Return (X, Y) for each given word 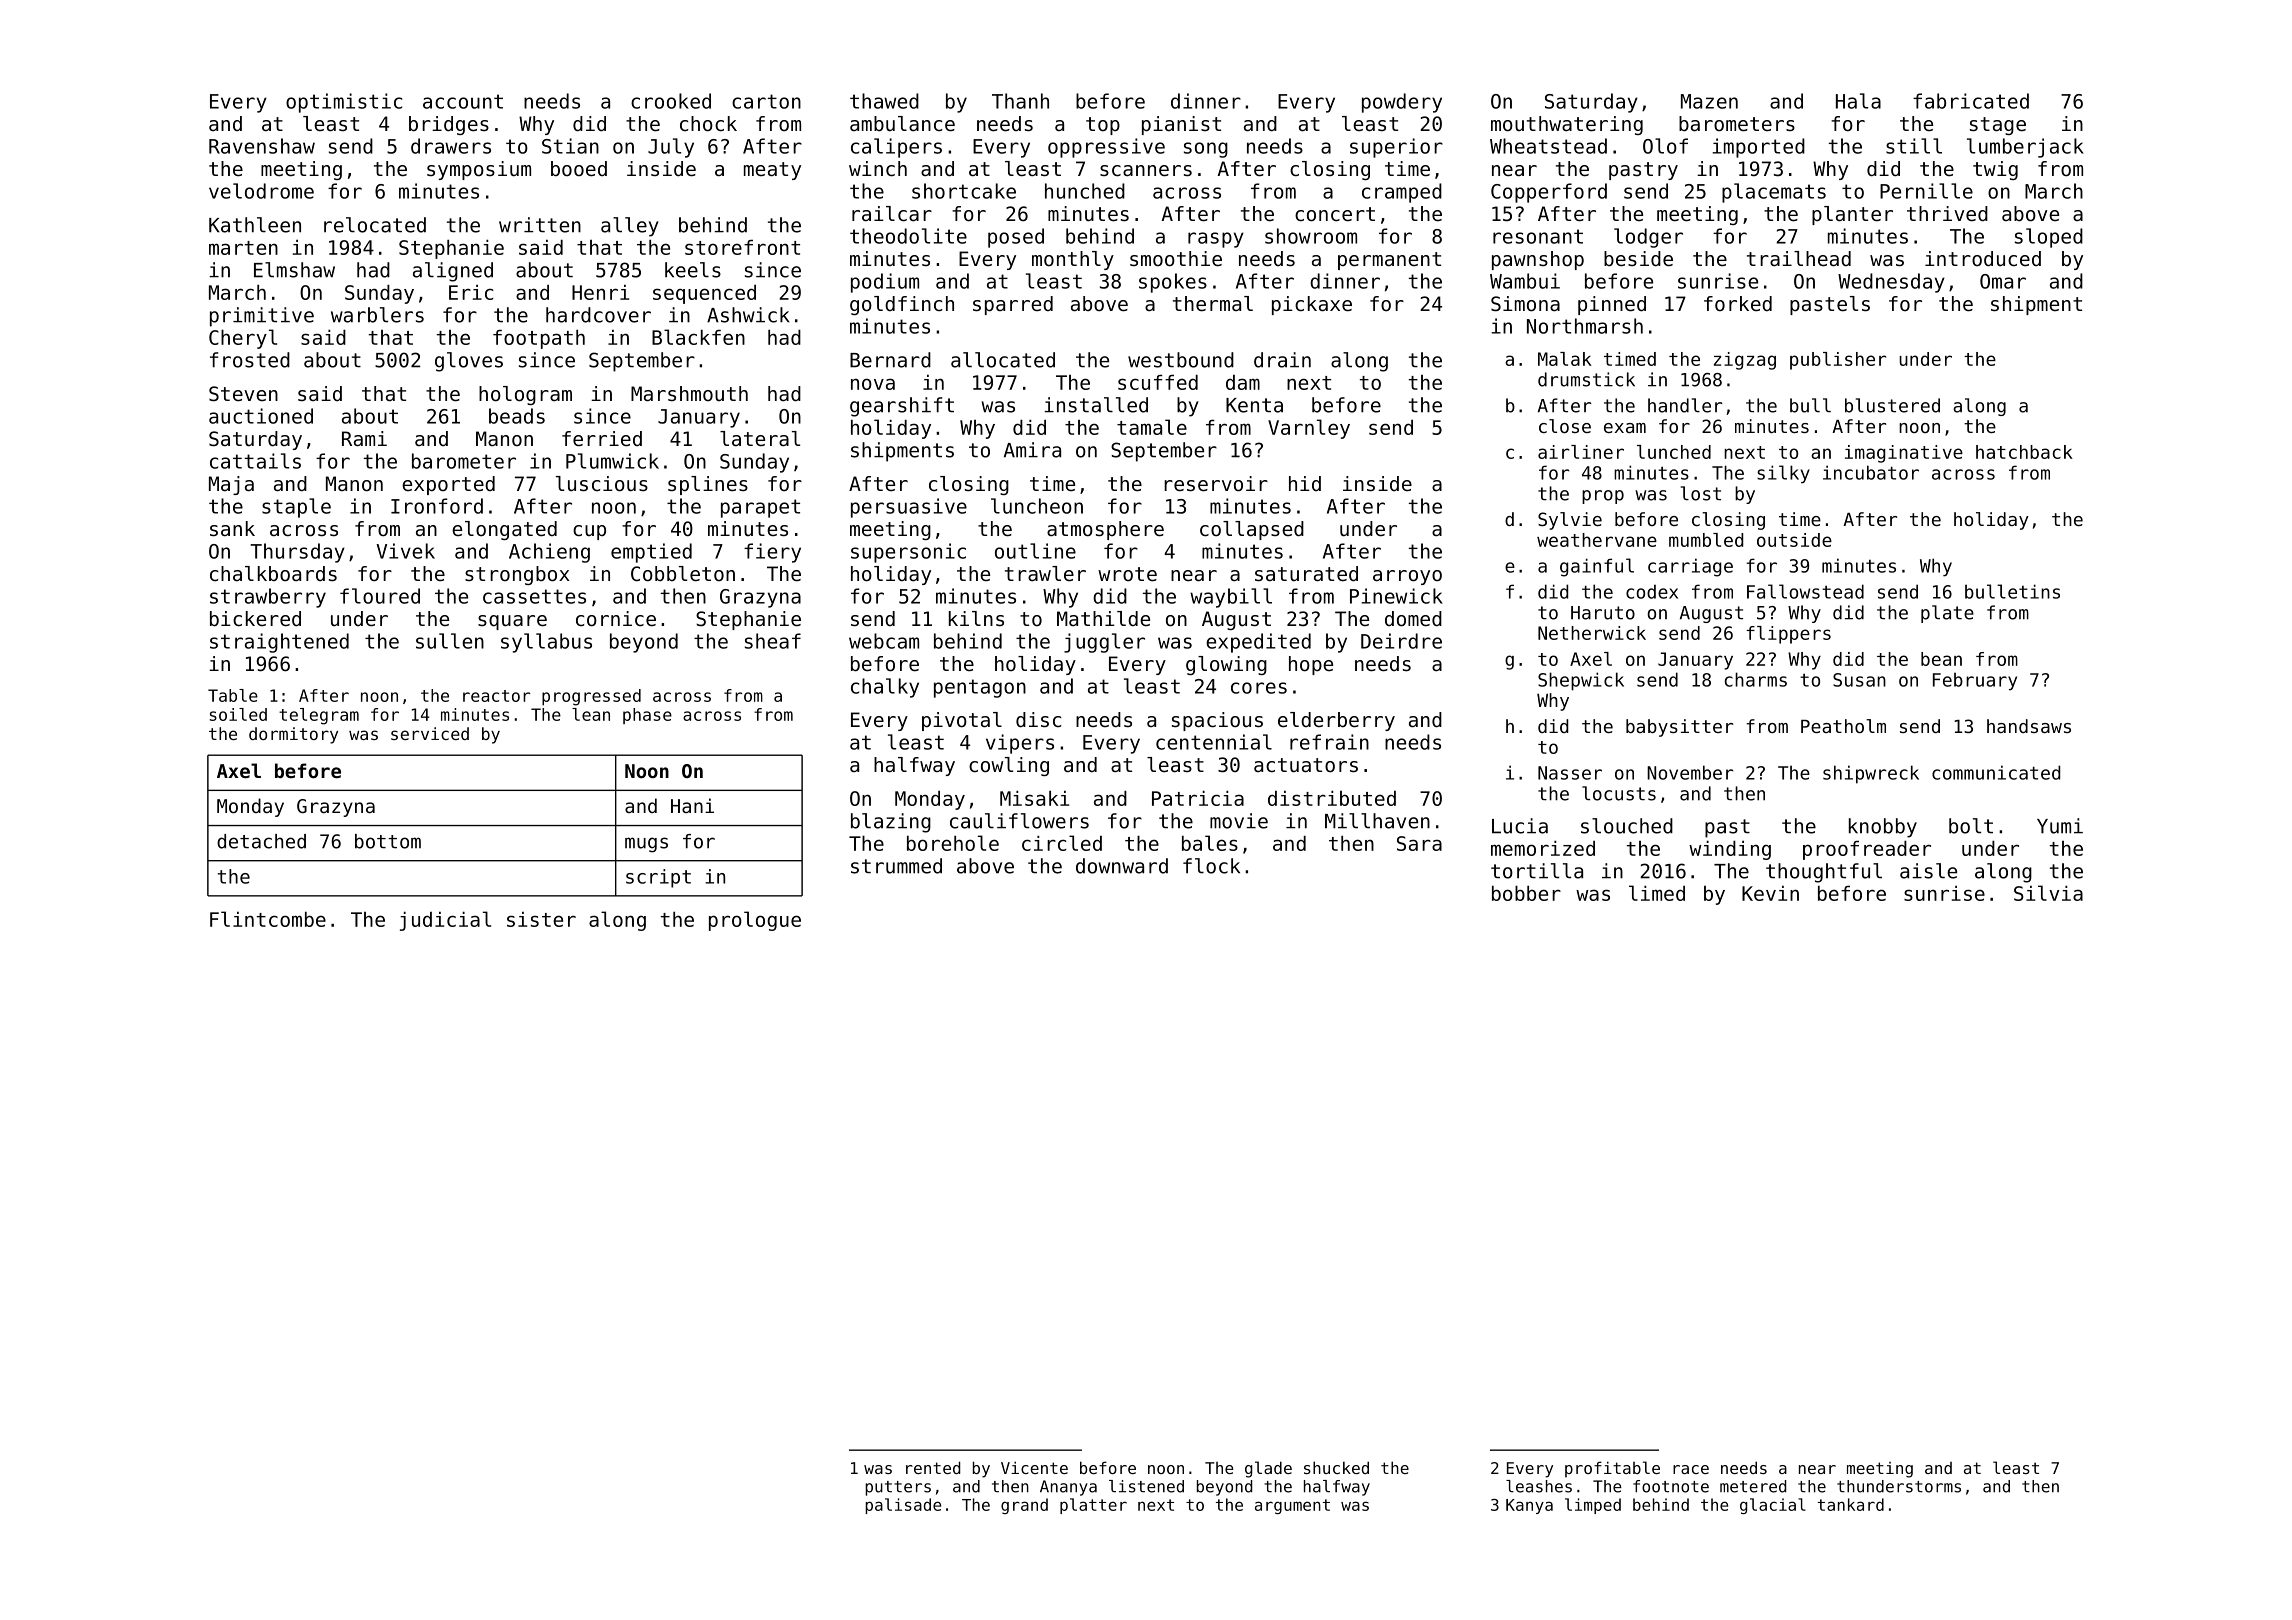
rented (933, 1467)
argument (1292, 1506)
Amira (1032, 450)
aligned (453, 272)
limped (1593, 1506)
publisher (1838, 361)
